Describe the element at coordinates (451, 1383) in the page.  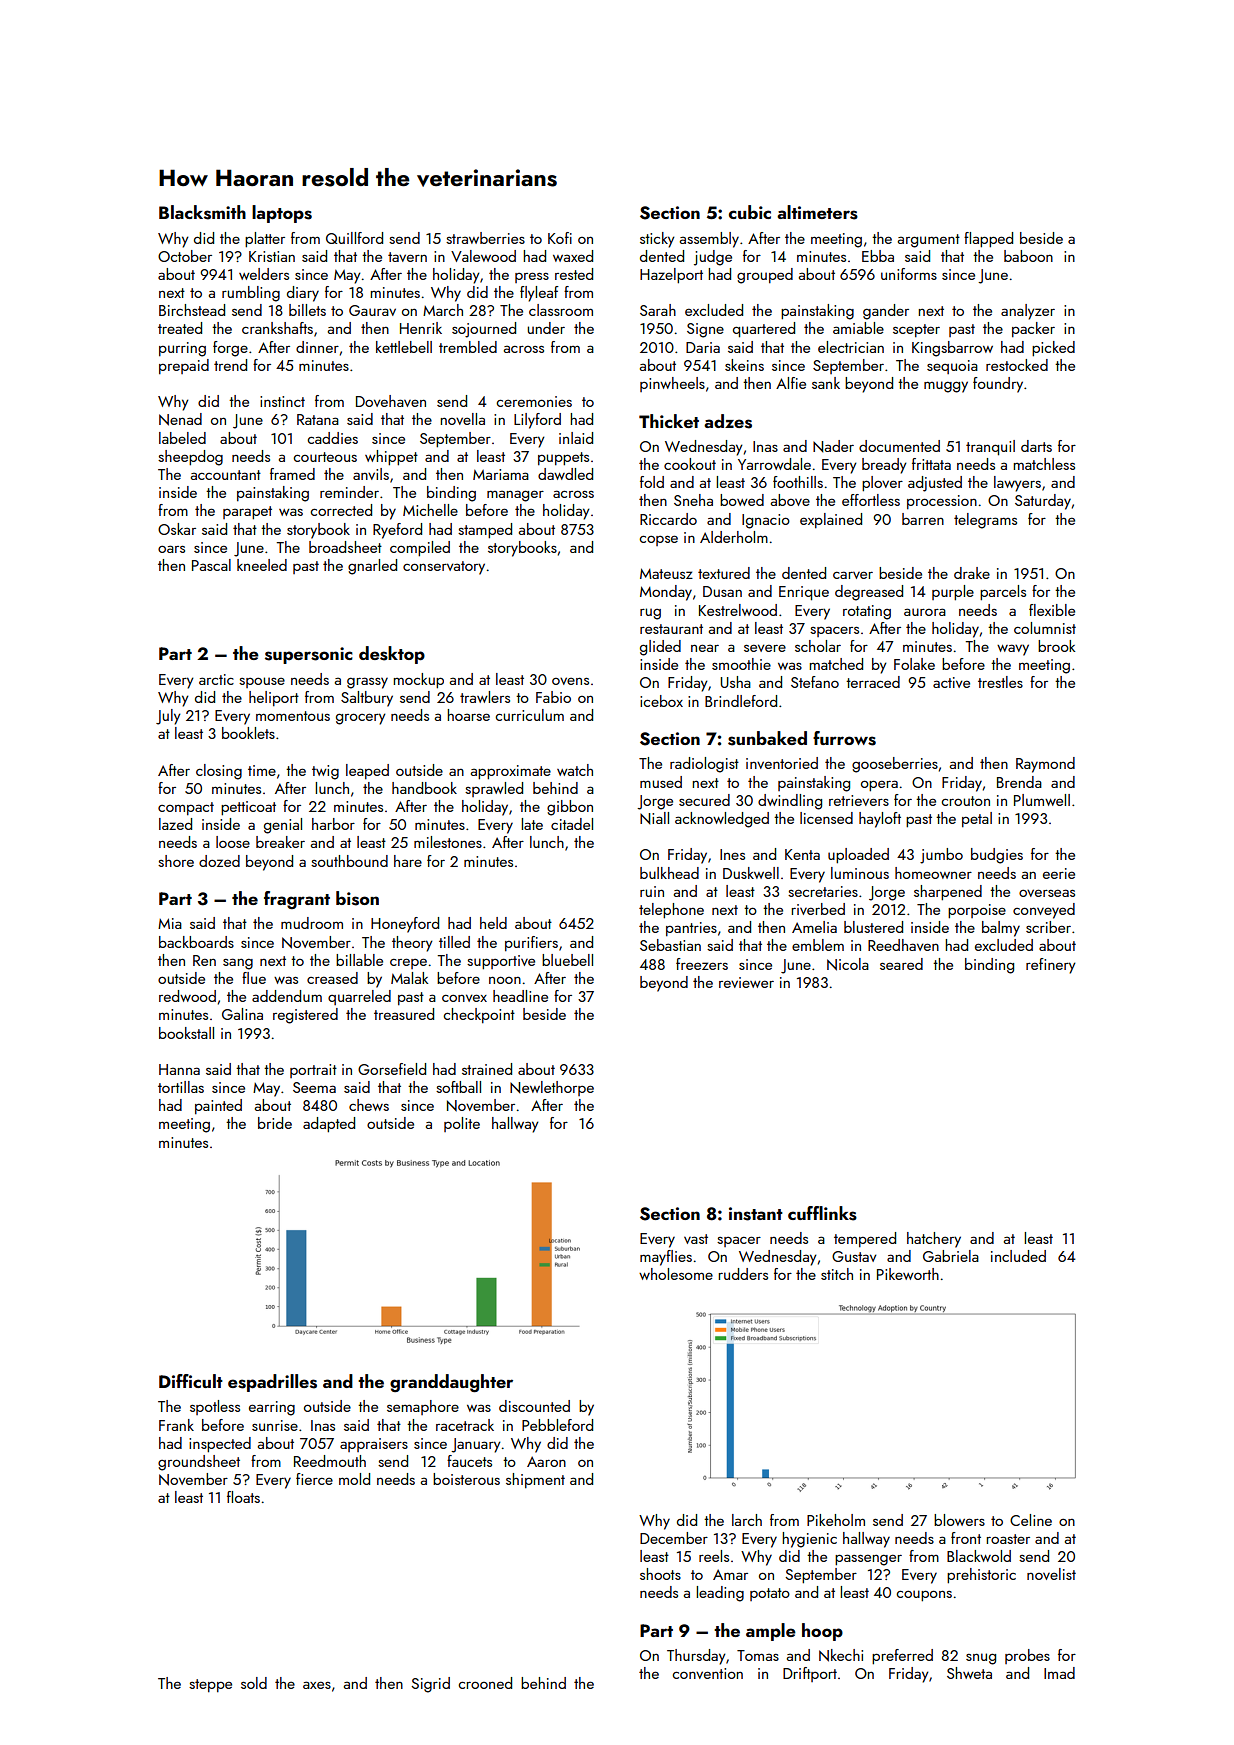
I see `granddaughter` at that location.
